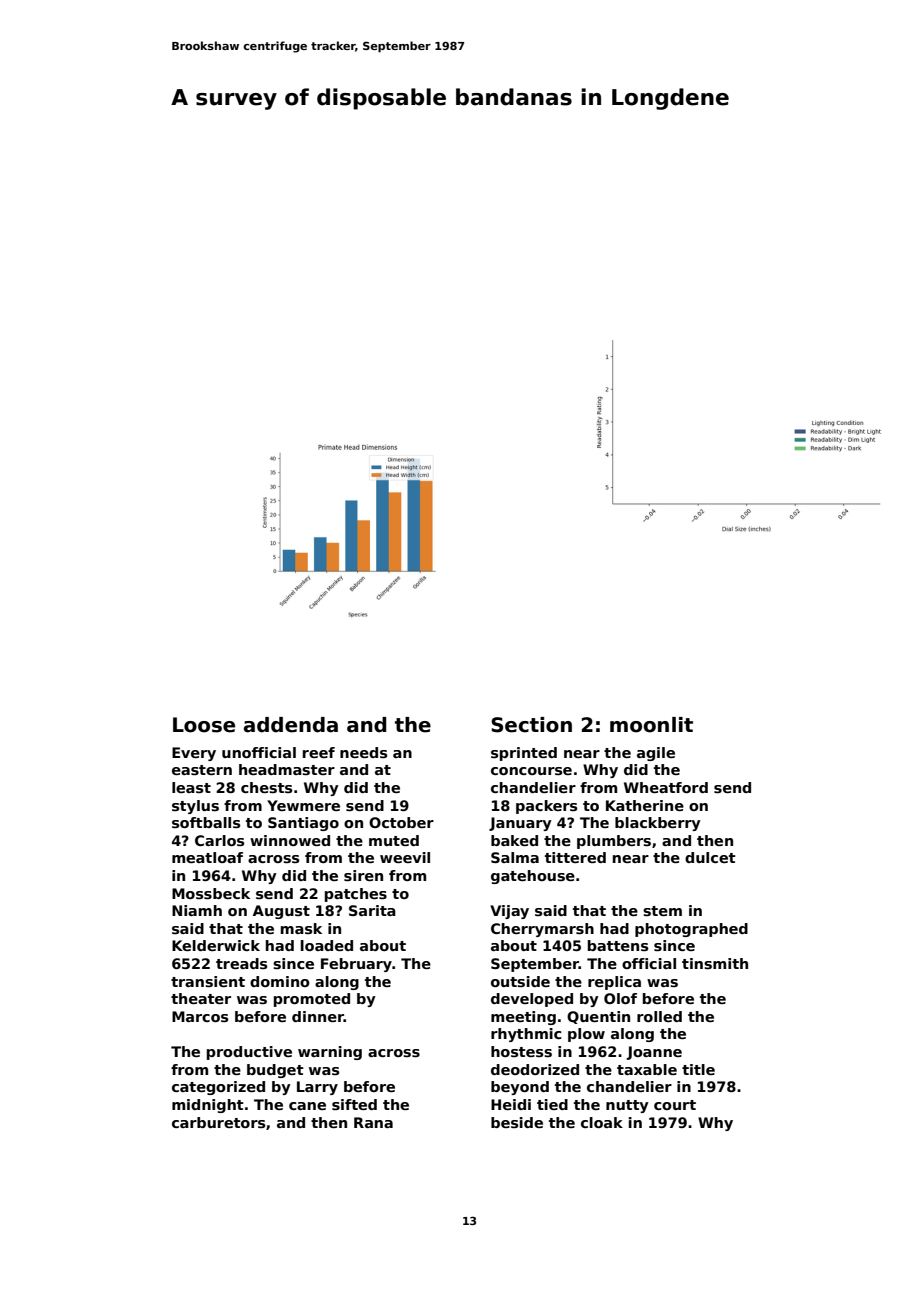 The height and width of the document is (1311, 924). Describe the element at coordinates (514, 840) in the document. I see `baked` at that location.
